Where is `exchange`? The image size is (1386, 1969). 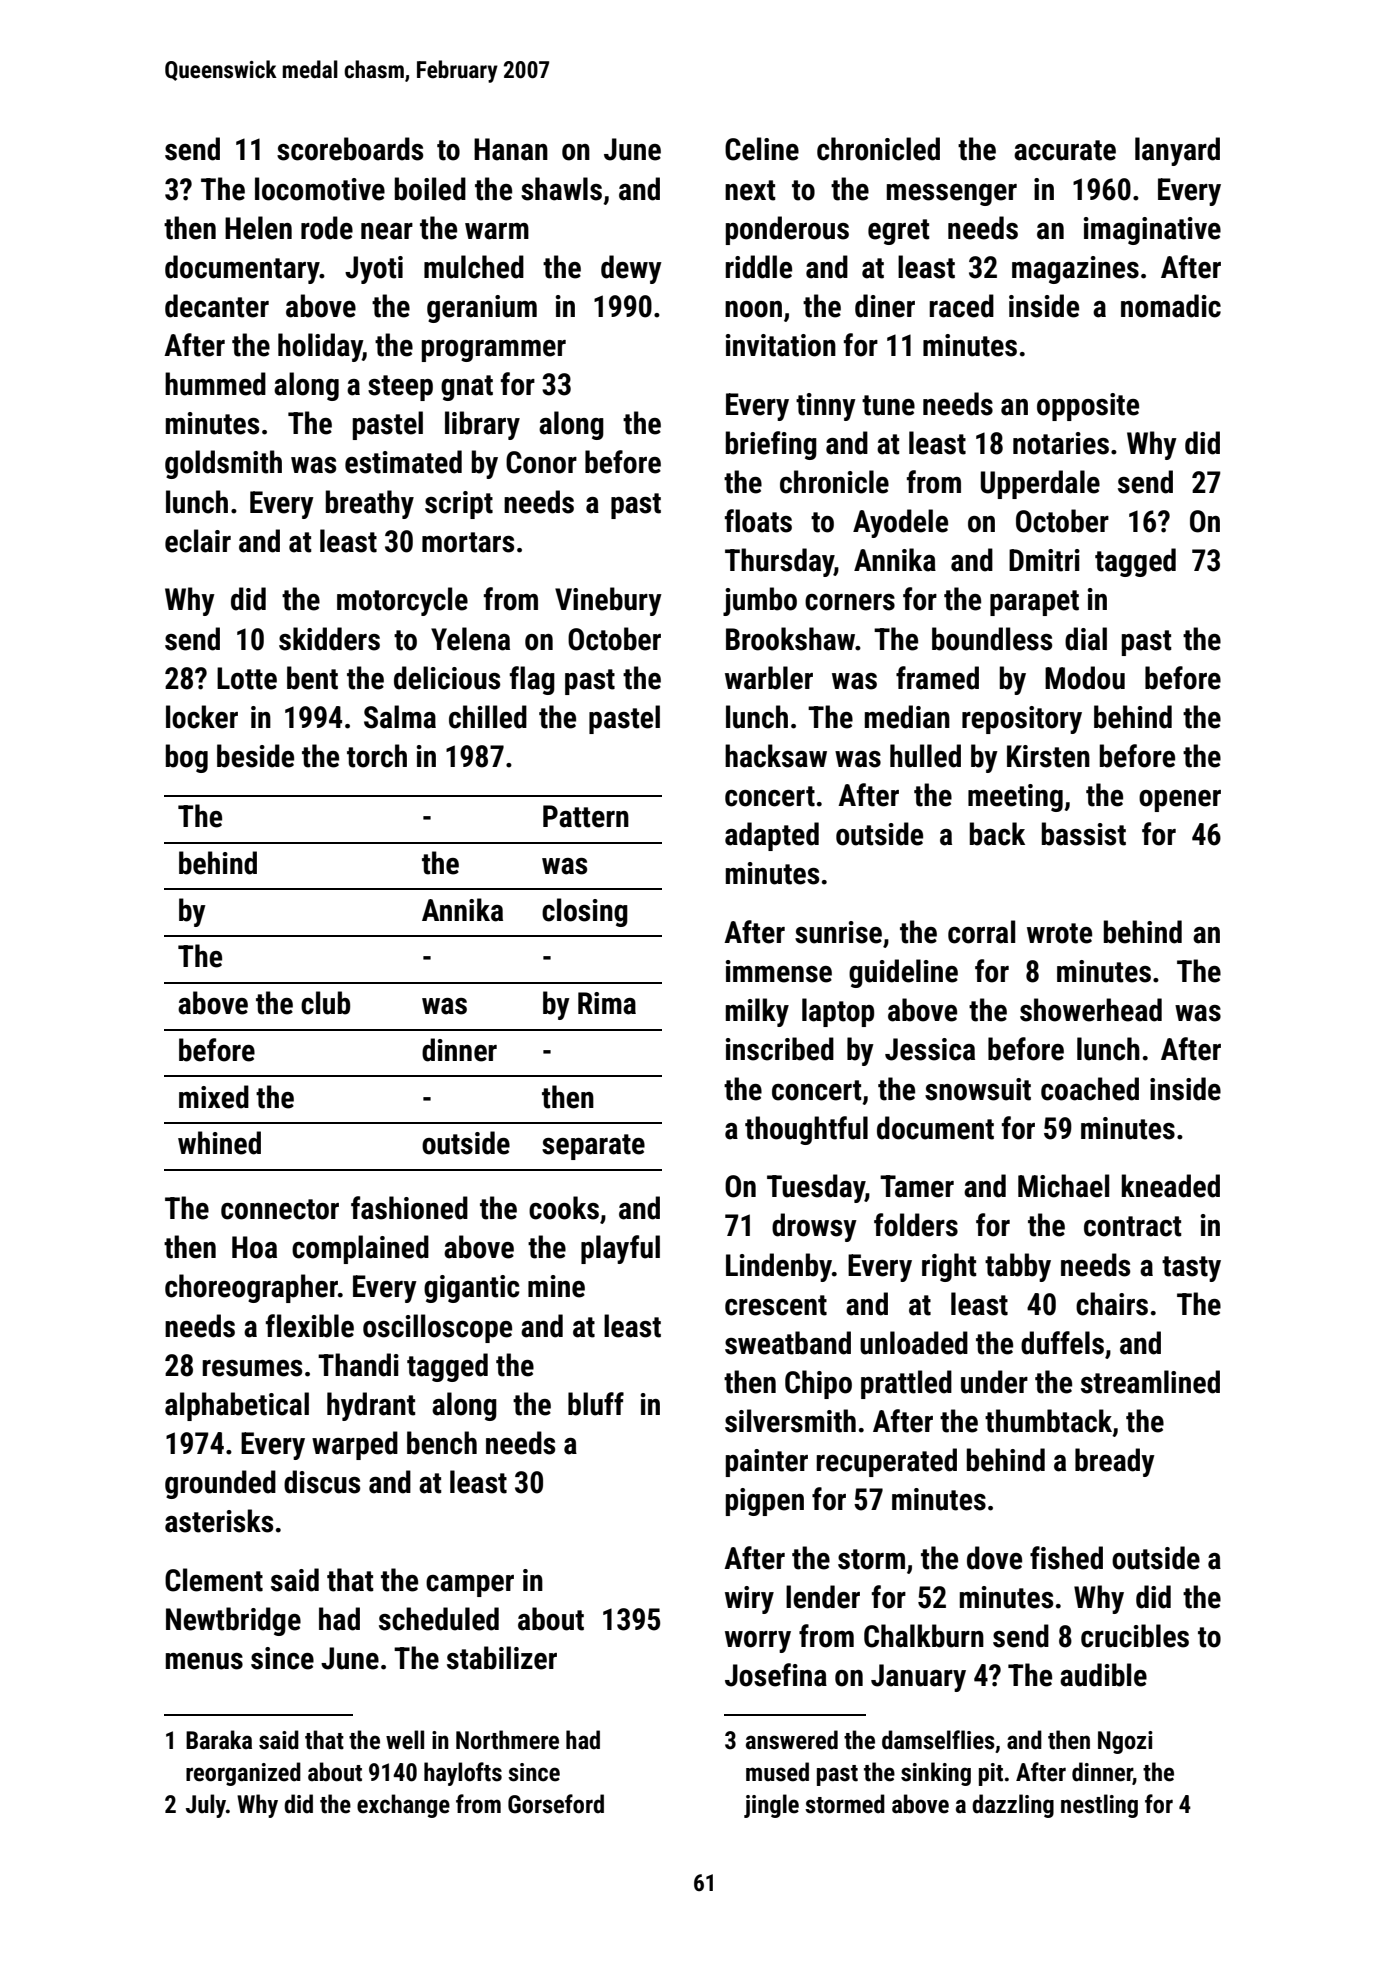 exchange is located at coordinates (403, 1806).
